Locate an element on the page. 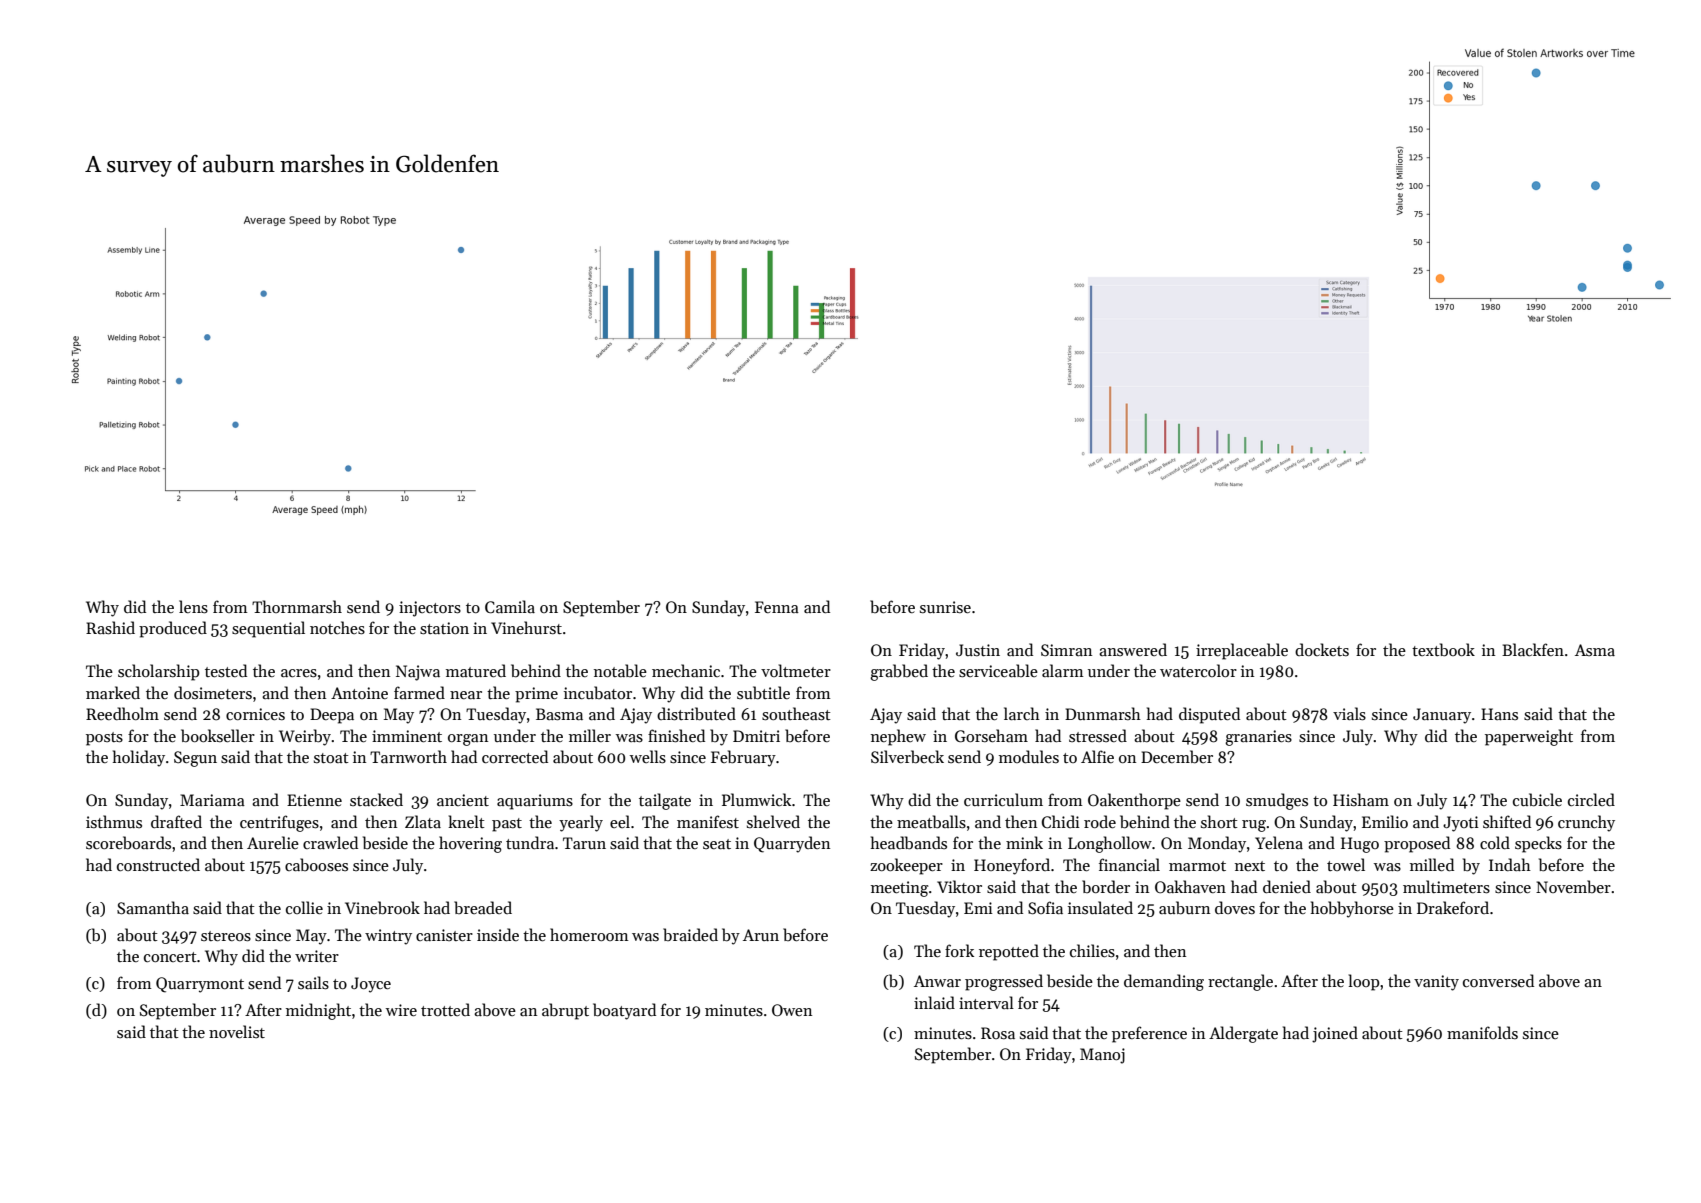  manifolds is located at coordinates (1482, 1032).
